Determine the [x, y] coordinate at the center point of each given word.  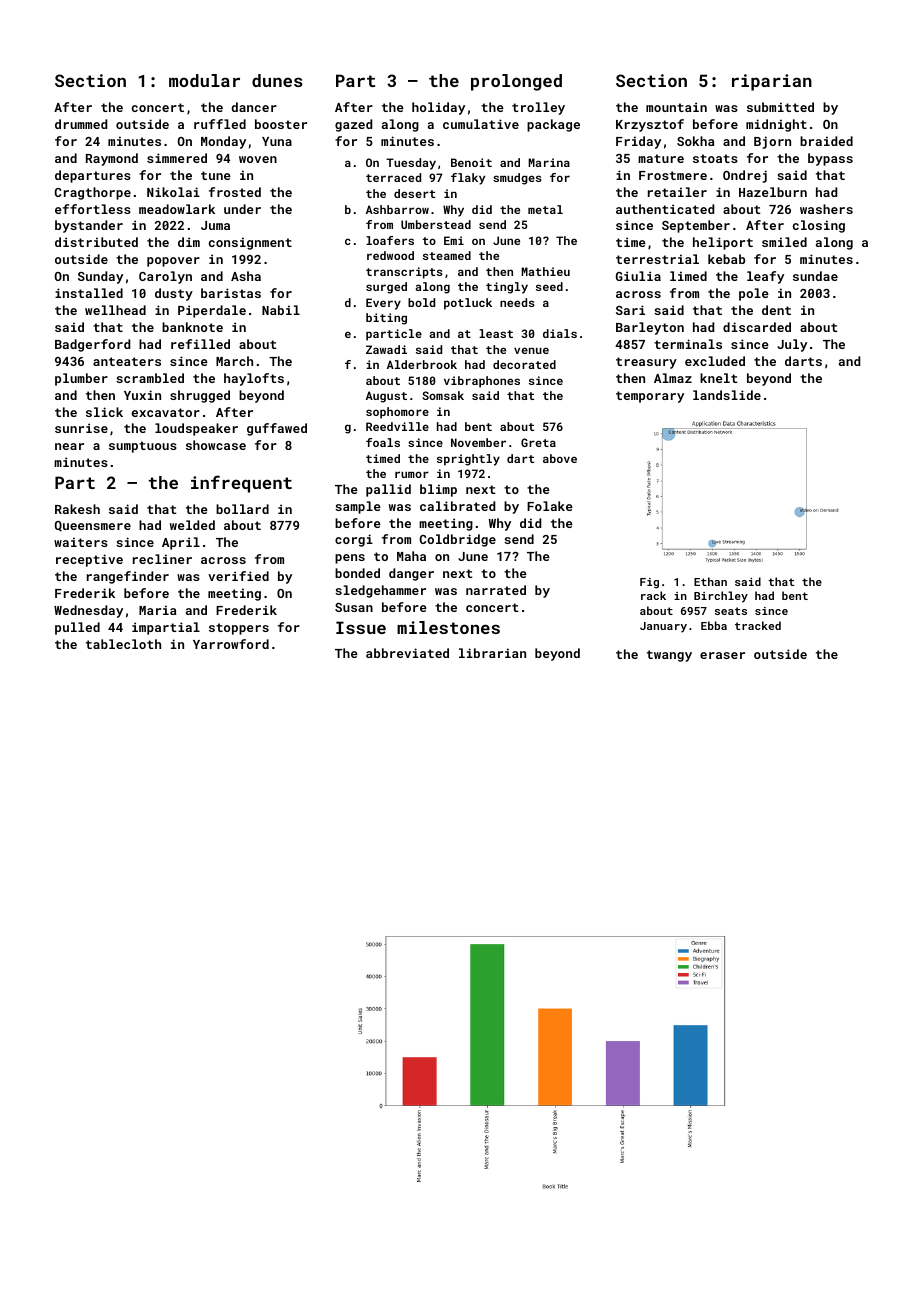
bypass [830, 159]
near [69, 446]
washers [826, 209]
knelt [719, 378]
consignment [250, 243]
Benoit [471, 162]
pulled [77, 628]
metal [545, 209]
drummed [81, 124]
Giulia [638, 276]
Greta [538, 442]
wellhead [115, 310]
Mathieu [545, 271]
